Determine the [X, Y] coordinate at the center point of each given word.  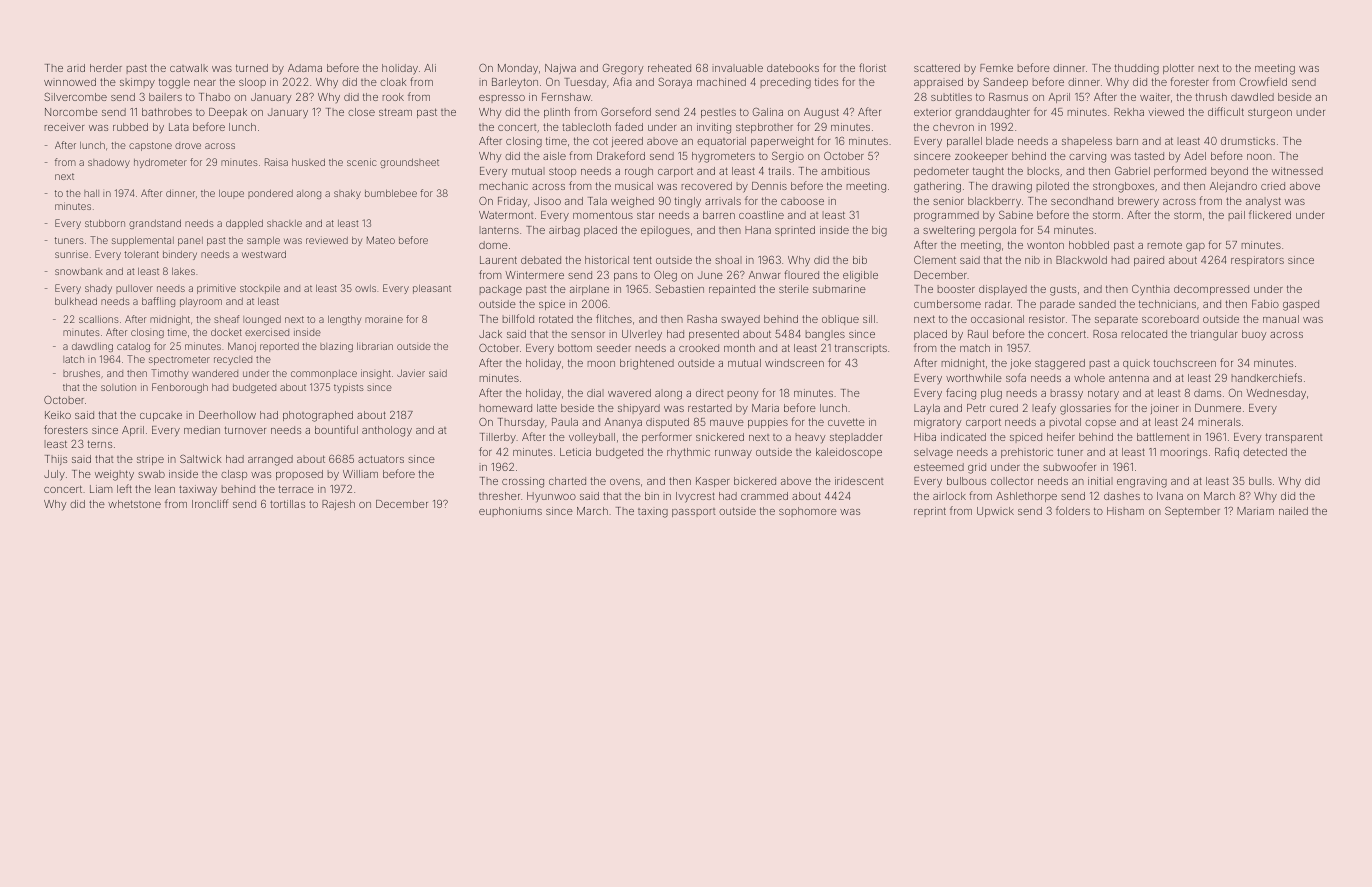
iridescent [859, 481]
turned [252, 68]
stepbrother [764, 128]
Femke [996, 68]
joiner [1164, 409]
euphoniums [510, 512]
